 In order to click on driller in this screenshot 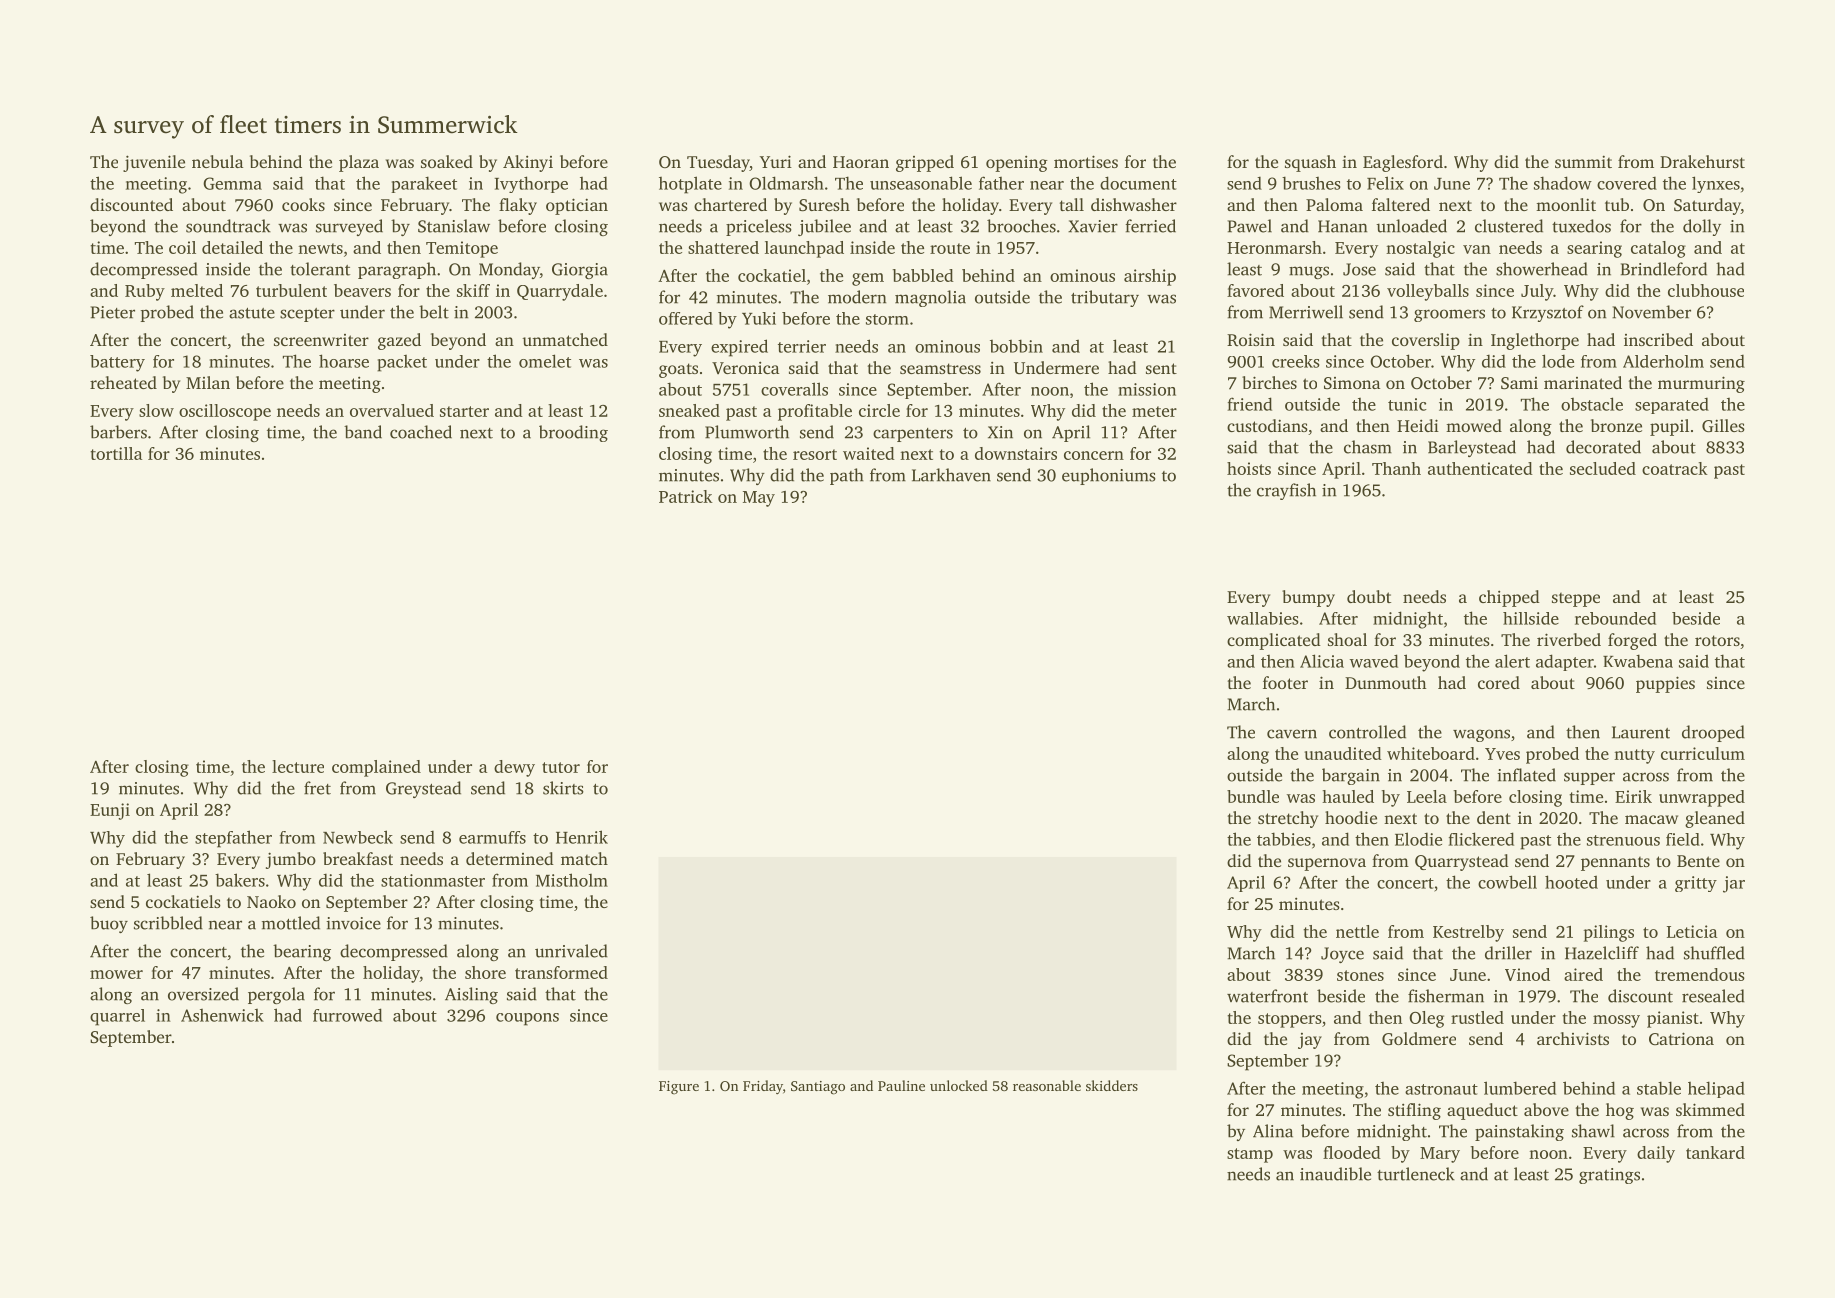, I will do `click(1508, 953)`.
